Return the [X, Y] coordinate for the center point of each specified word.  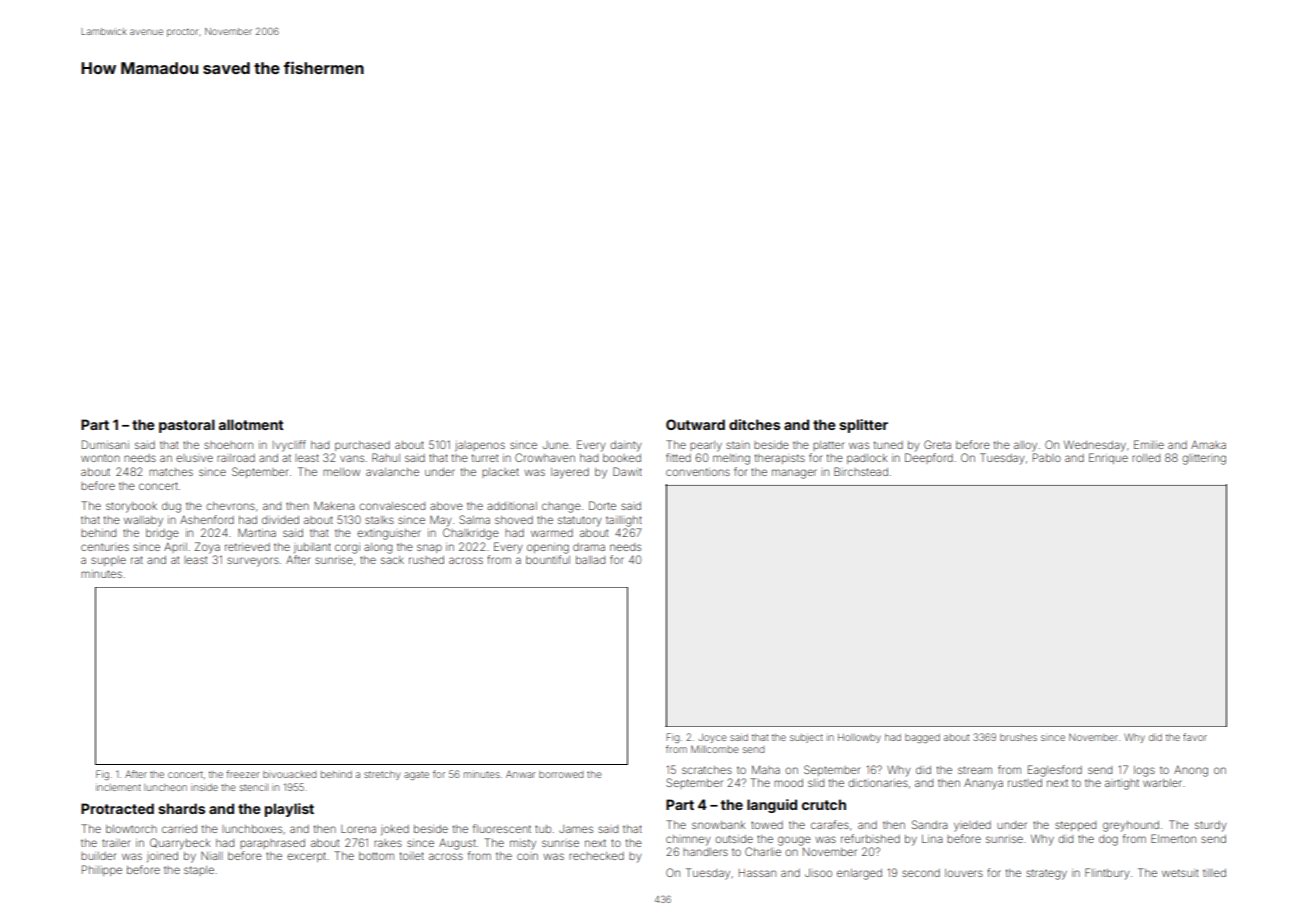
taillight [624, 521]
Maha [766, 769]
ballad [590, 560]
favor [1195, 737]
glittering [1204, 459]
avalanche [392, 472]
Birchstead [861, 471]
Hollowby [859, 738]
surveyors [253, 562]
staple [199, 871]
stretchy [382, 775]
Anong [1191, 771]
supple [108, 561]
